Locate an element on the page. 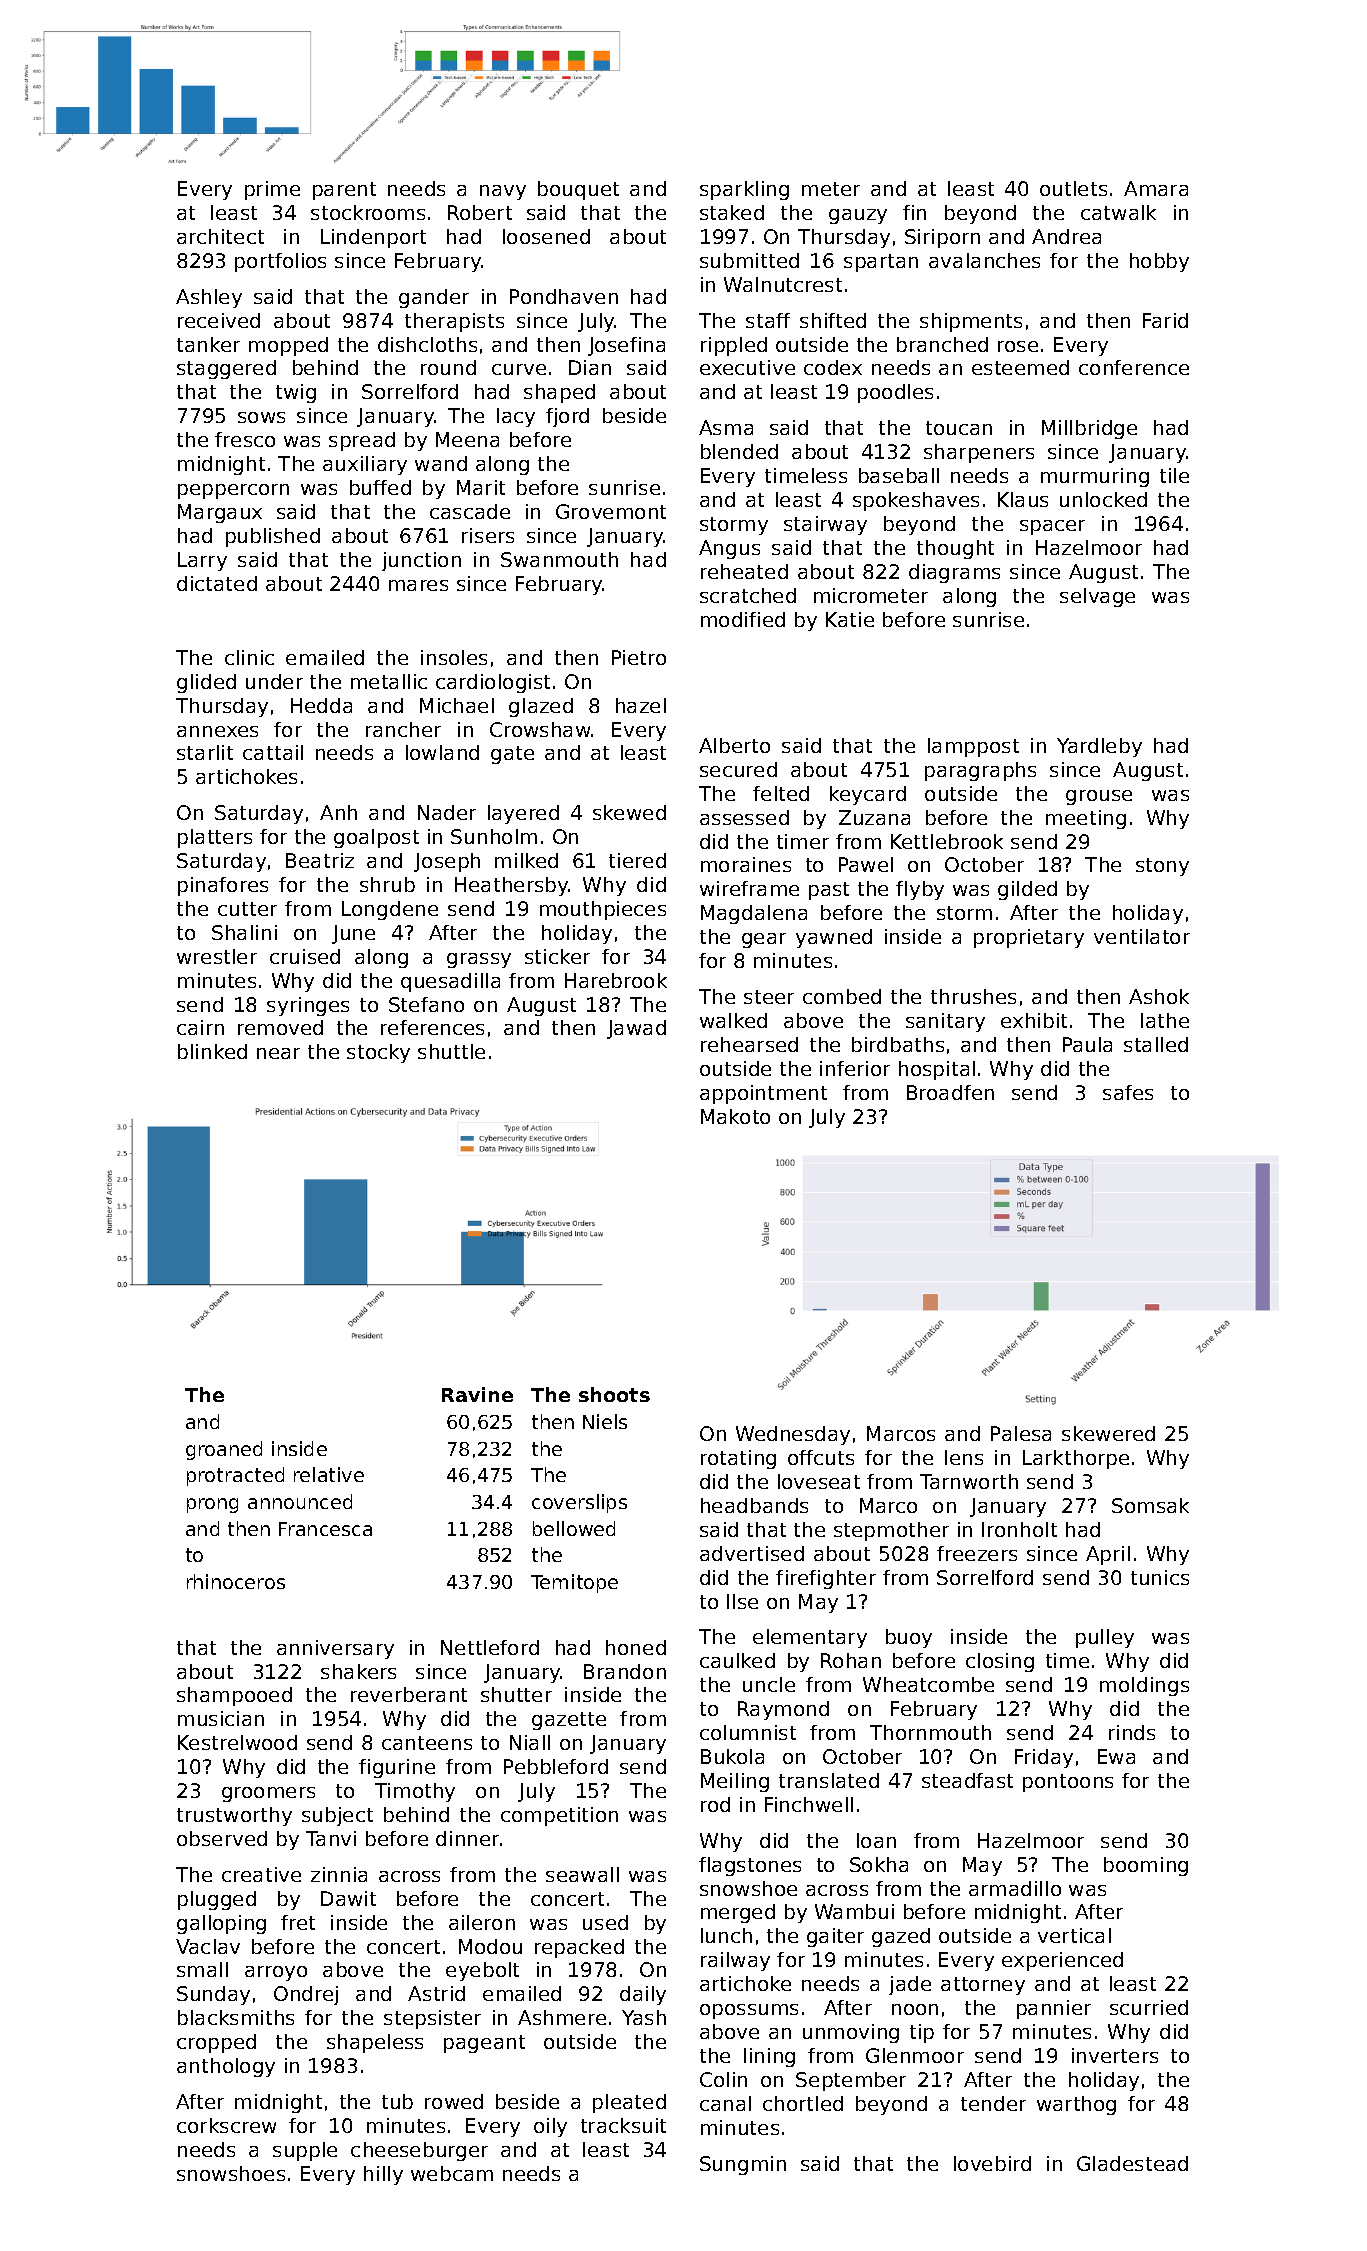  Larry is located at coordinates (202, 561).
